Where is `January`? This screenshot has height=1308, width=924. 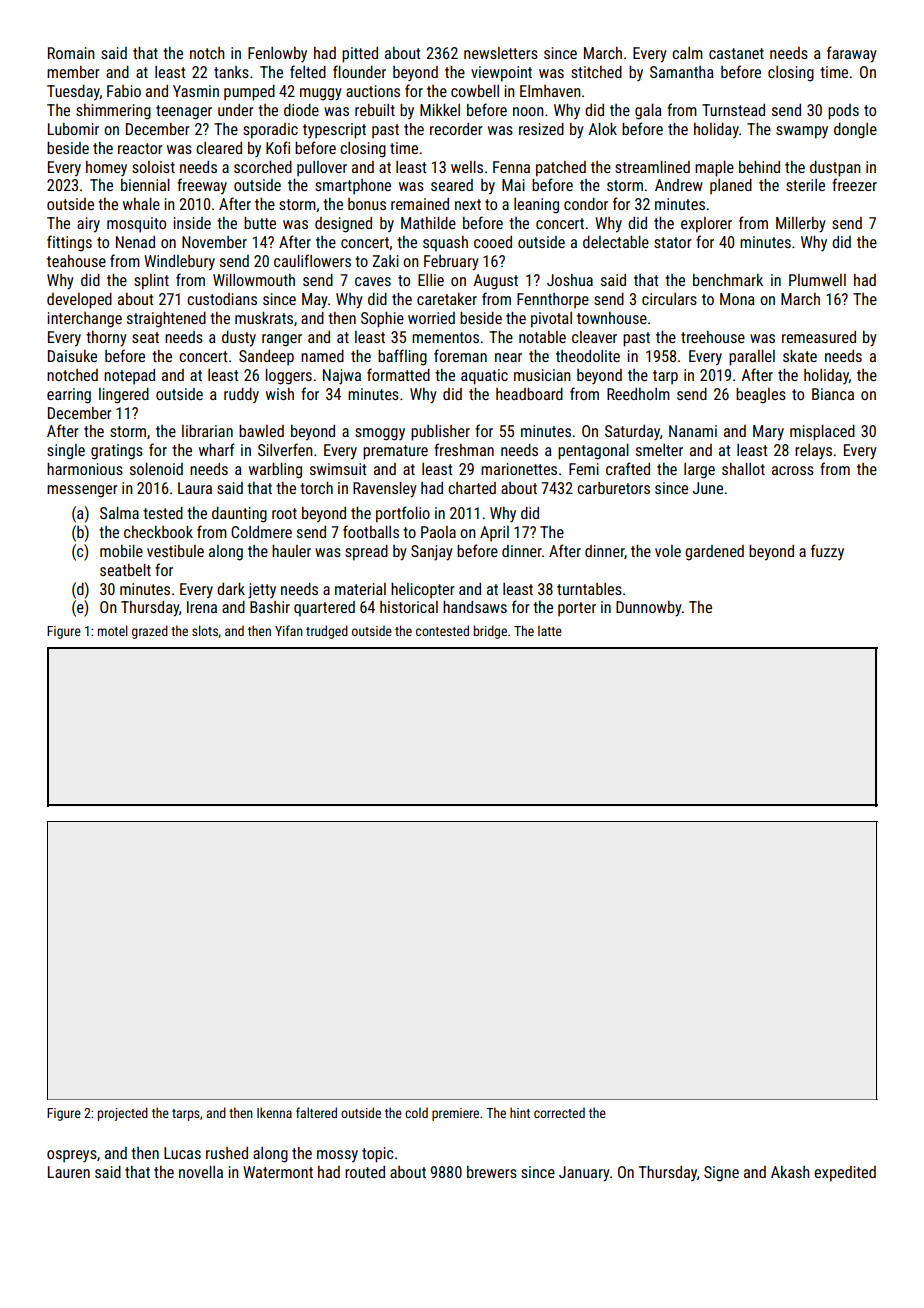
January is located at coordinates (584, 1174).
